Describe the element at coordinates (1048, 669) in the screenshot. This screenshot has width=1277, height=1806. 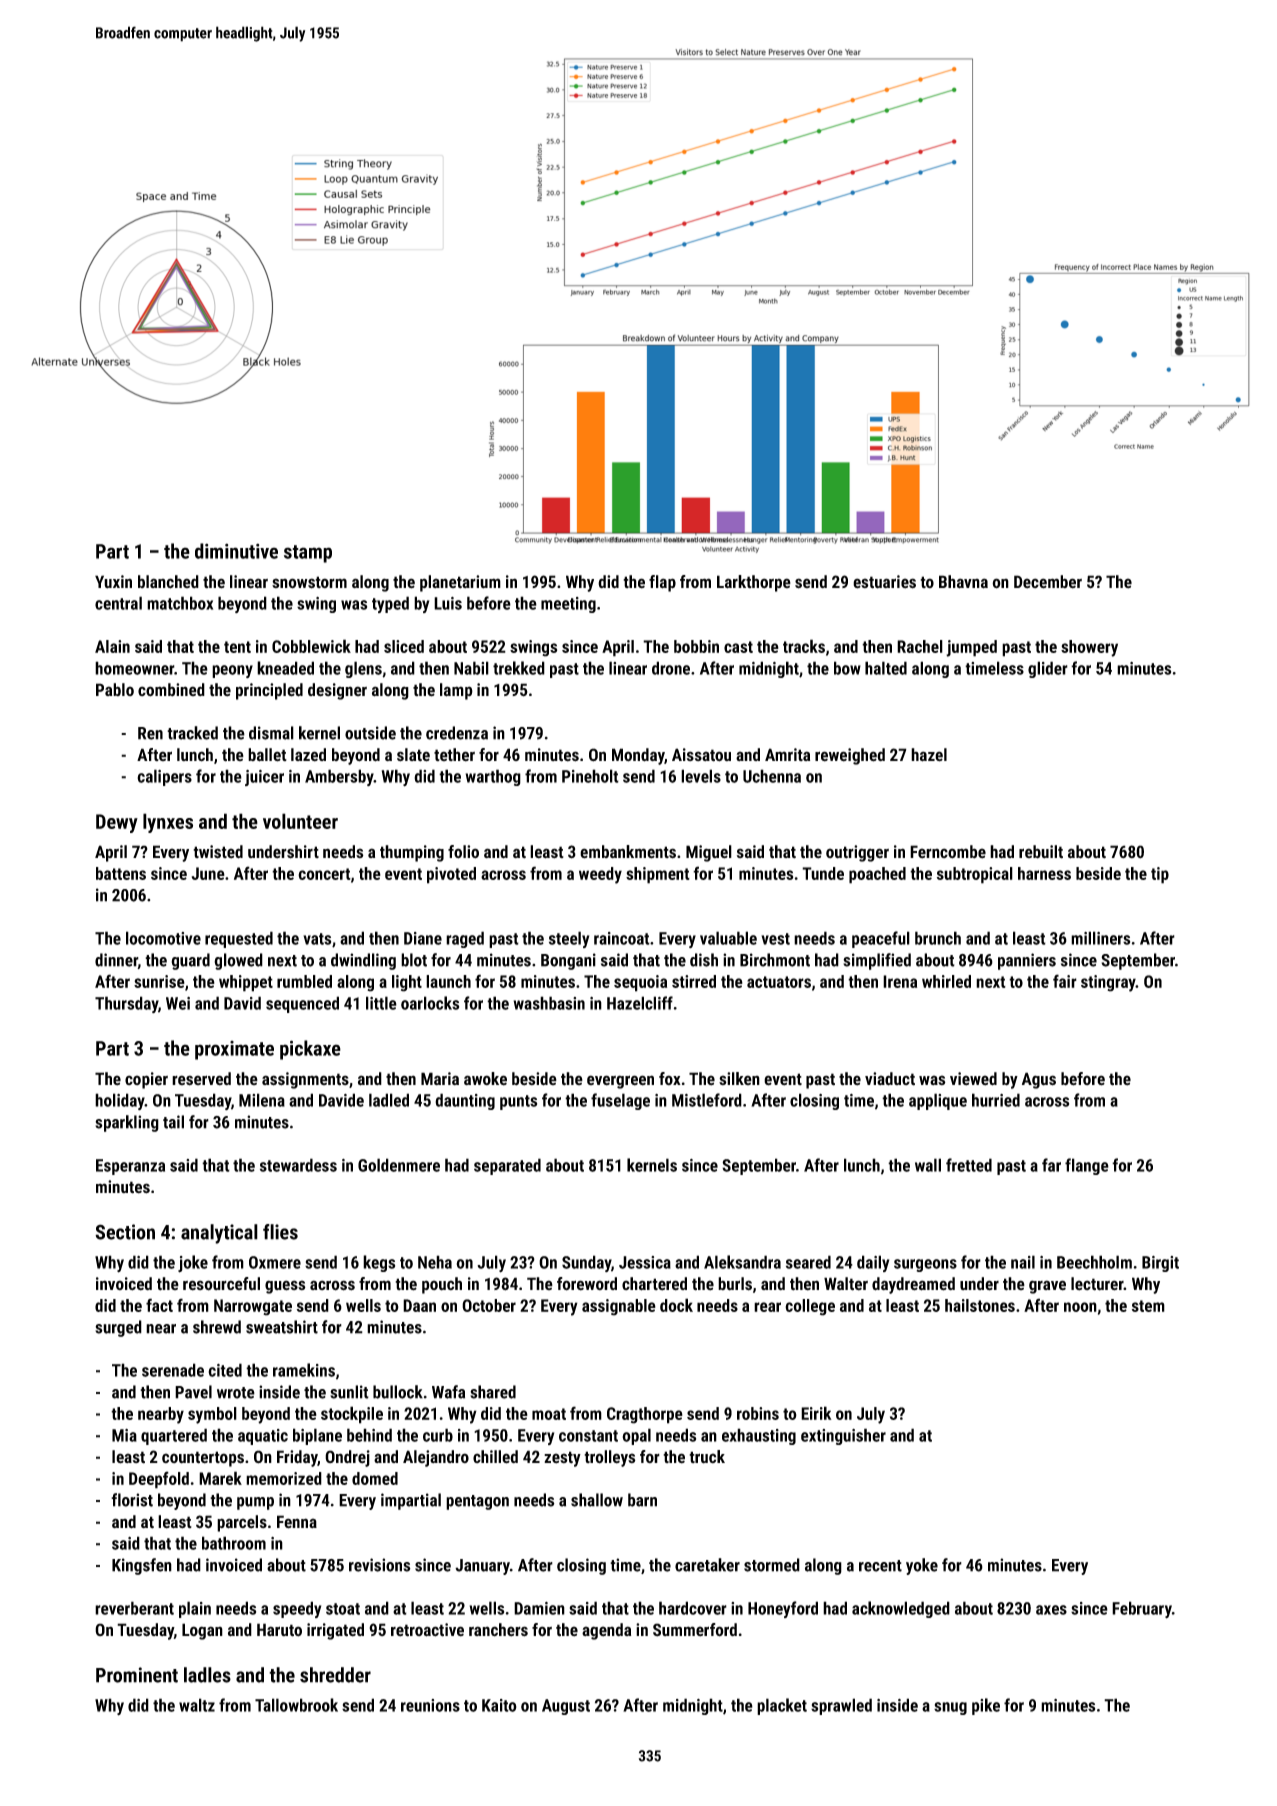
I see `glider` at that location.
